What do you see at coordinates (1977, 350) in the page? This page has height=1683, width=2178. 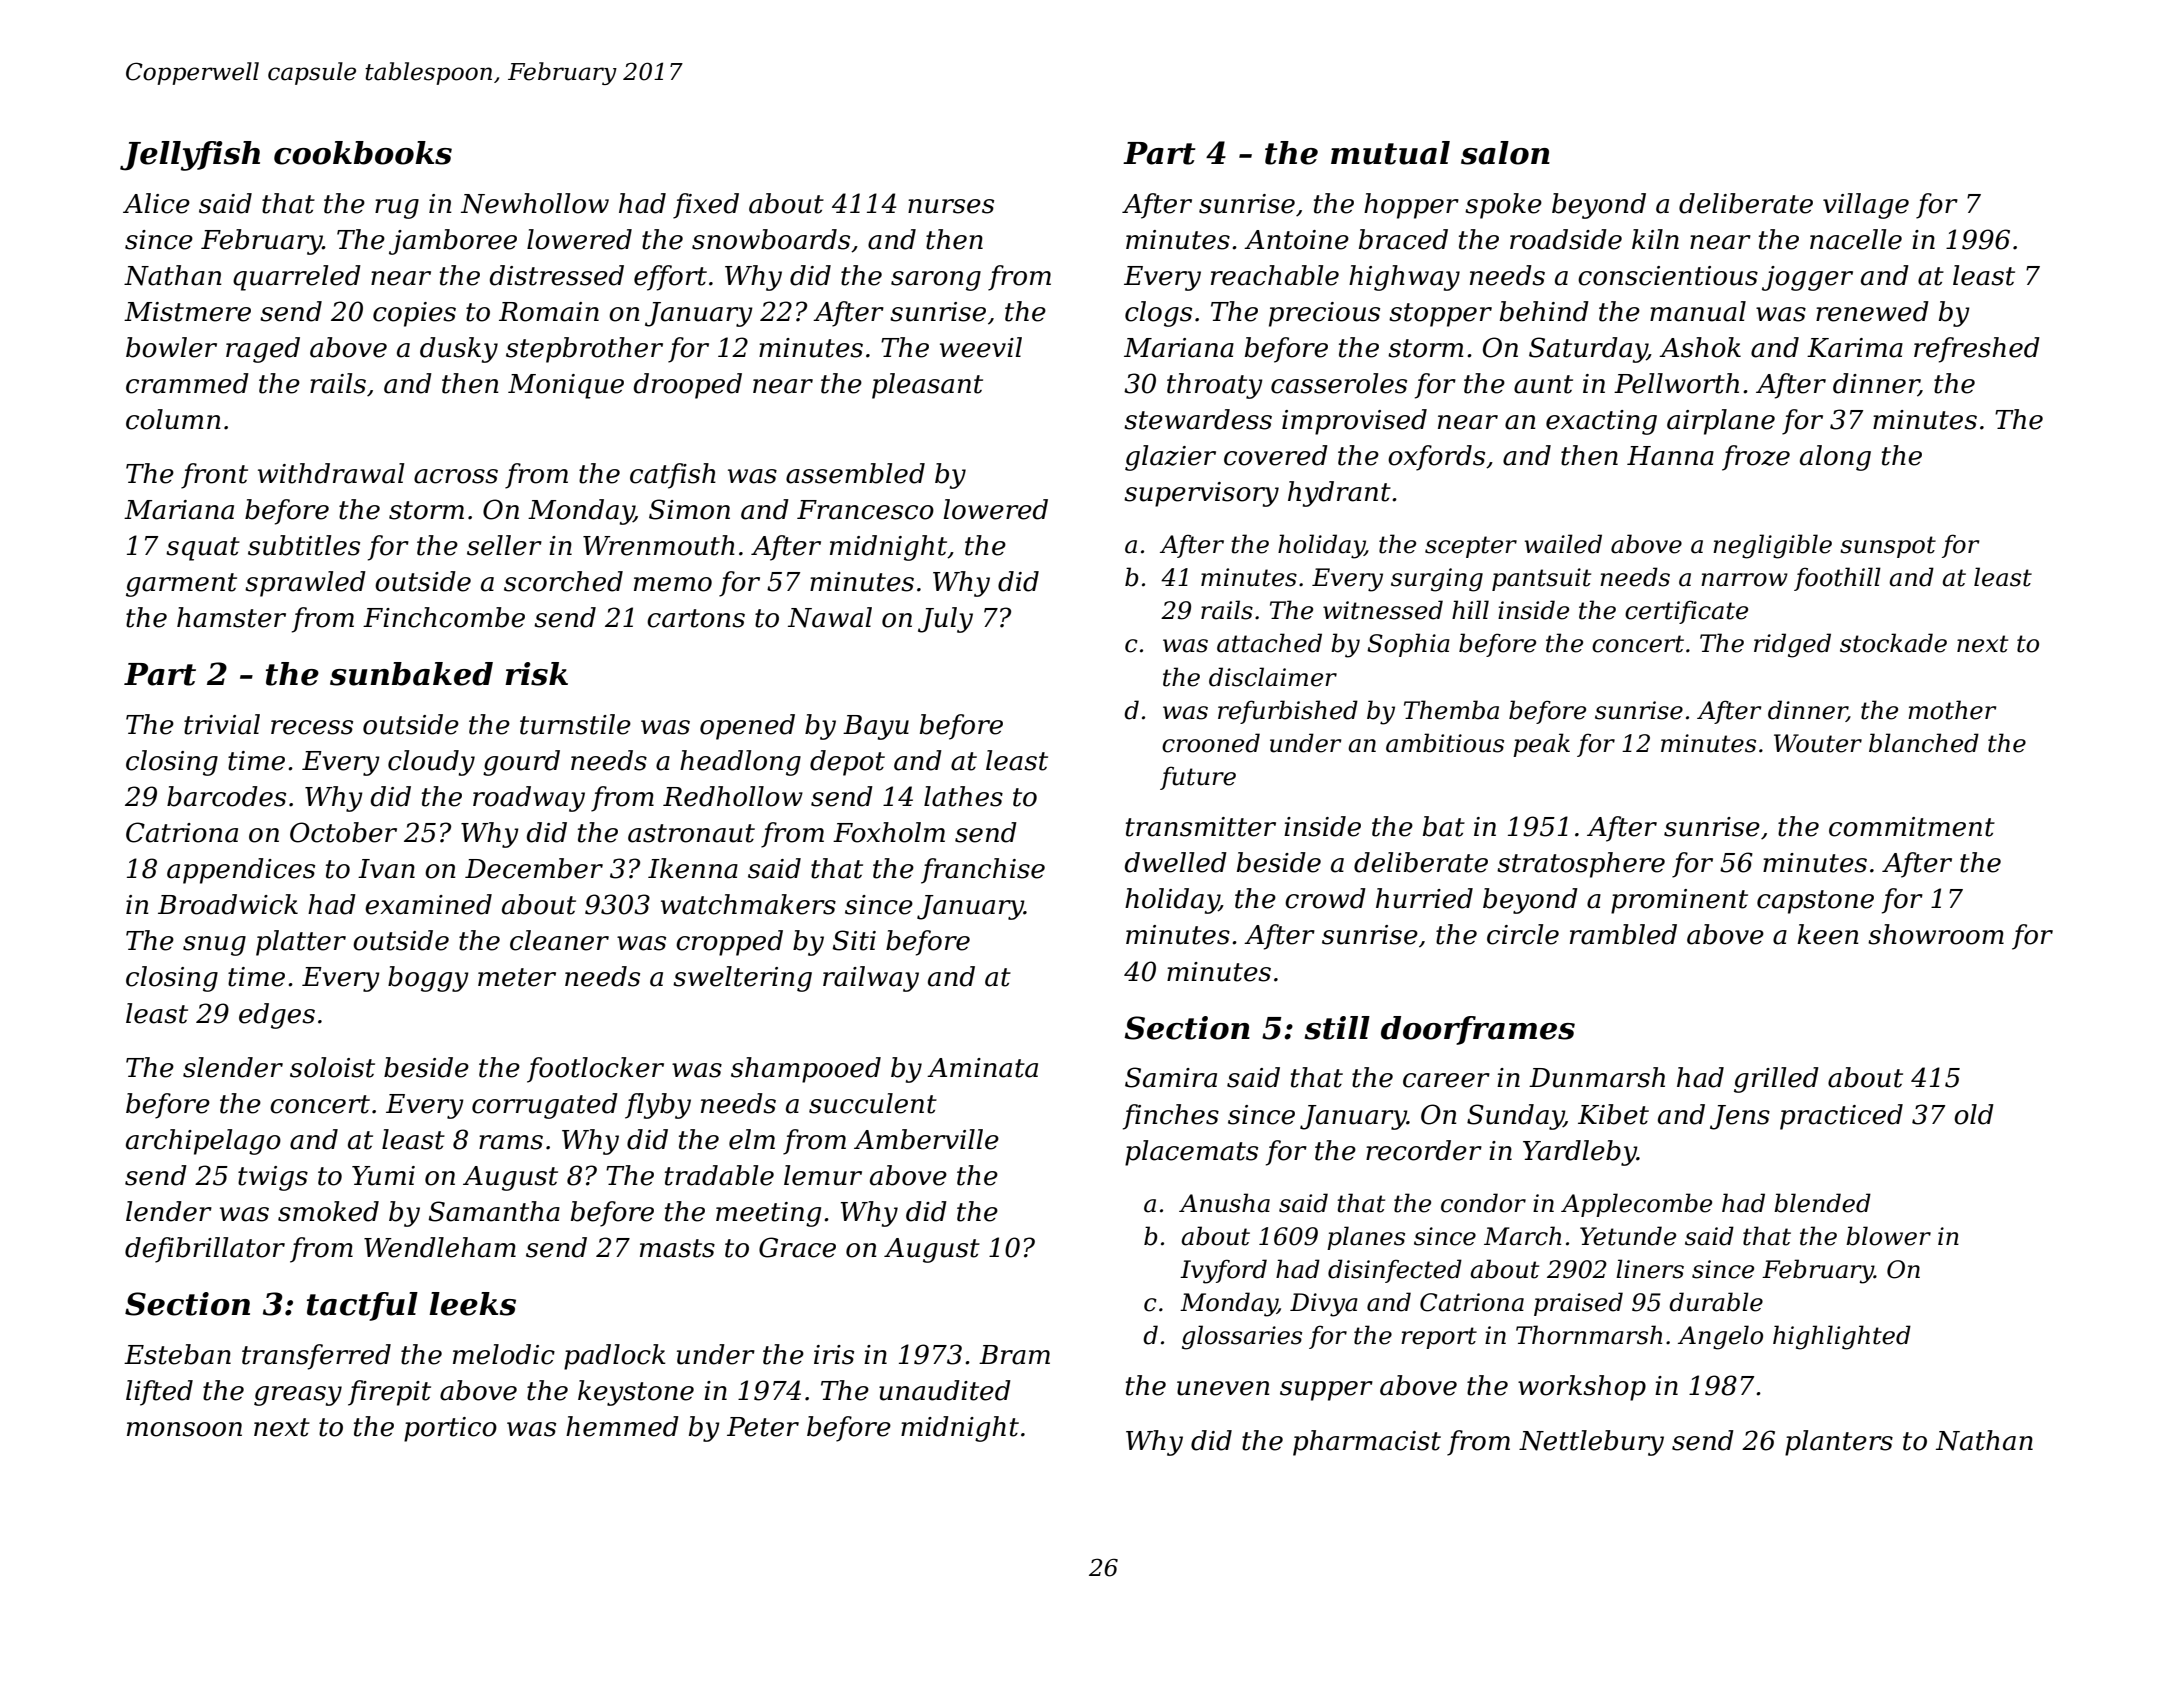 I see `refreshed` at bounding box center [1977, 350].
